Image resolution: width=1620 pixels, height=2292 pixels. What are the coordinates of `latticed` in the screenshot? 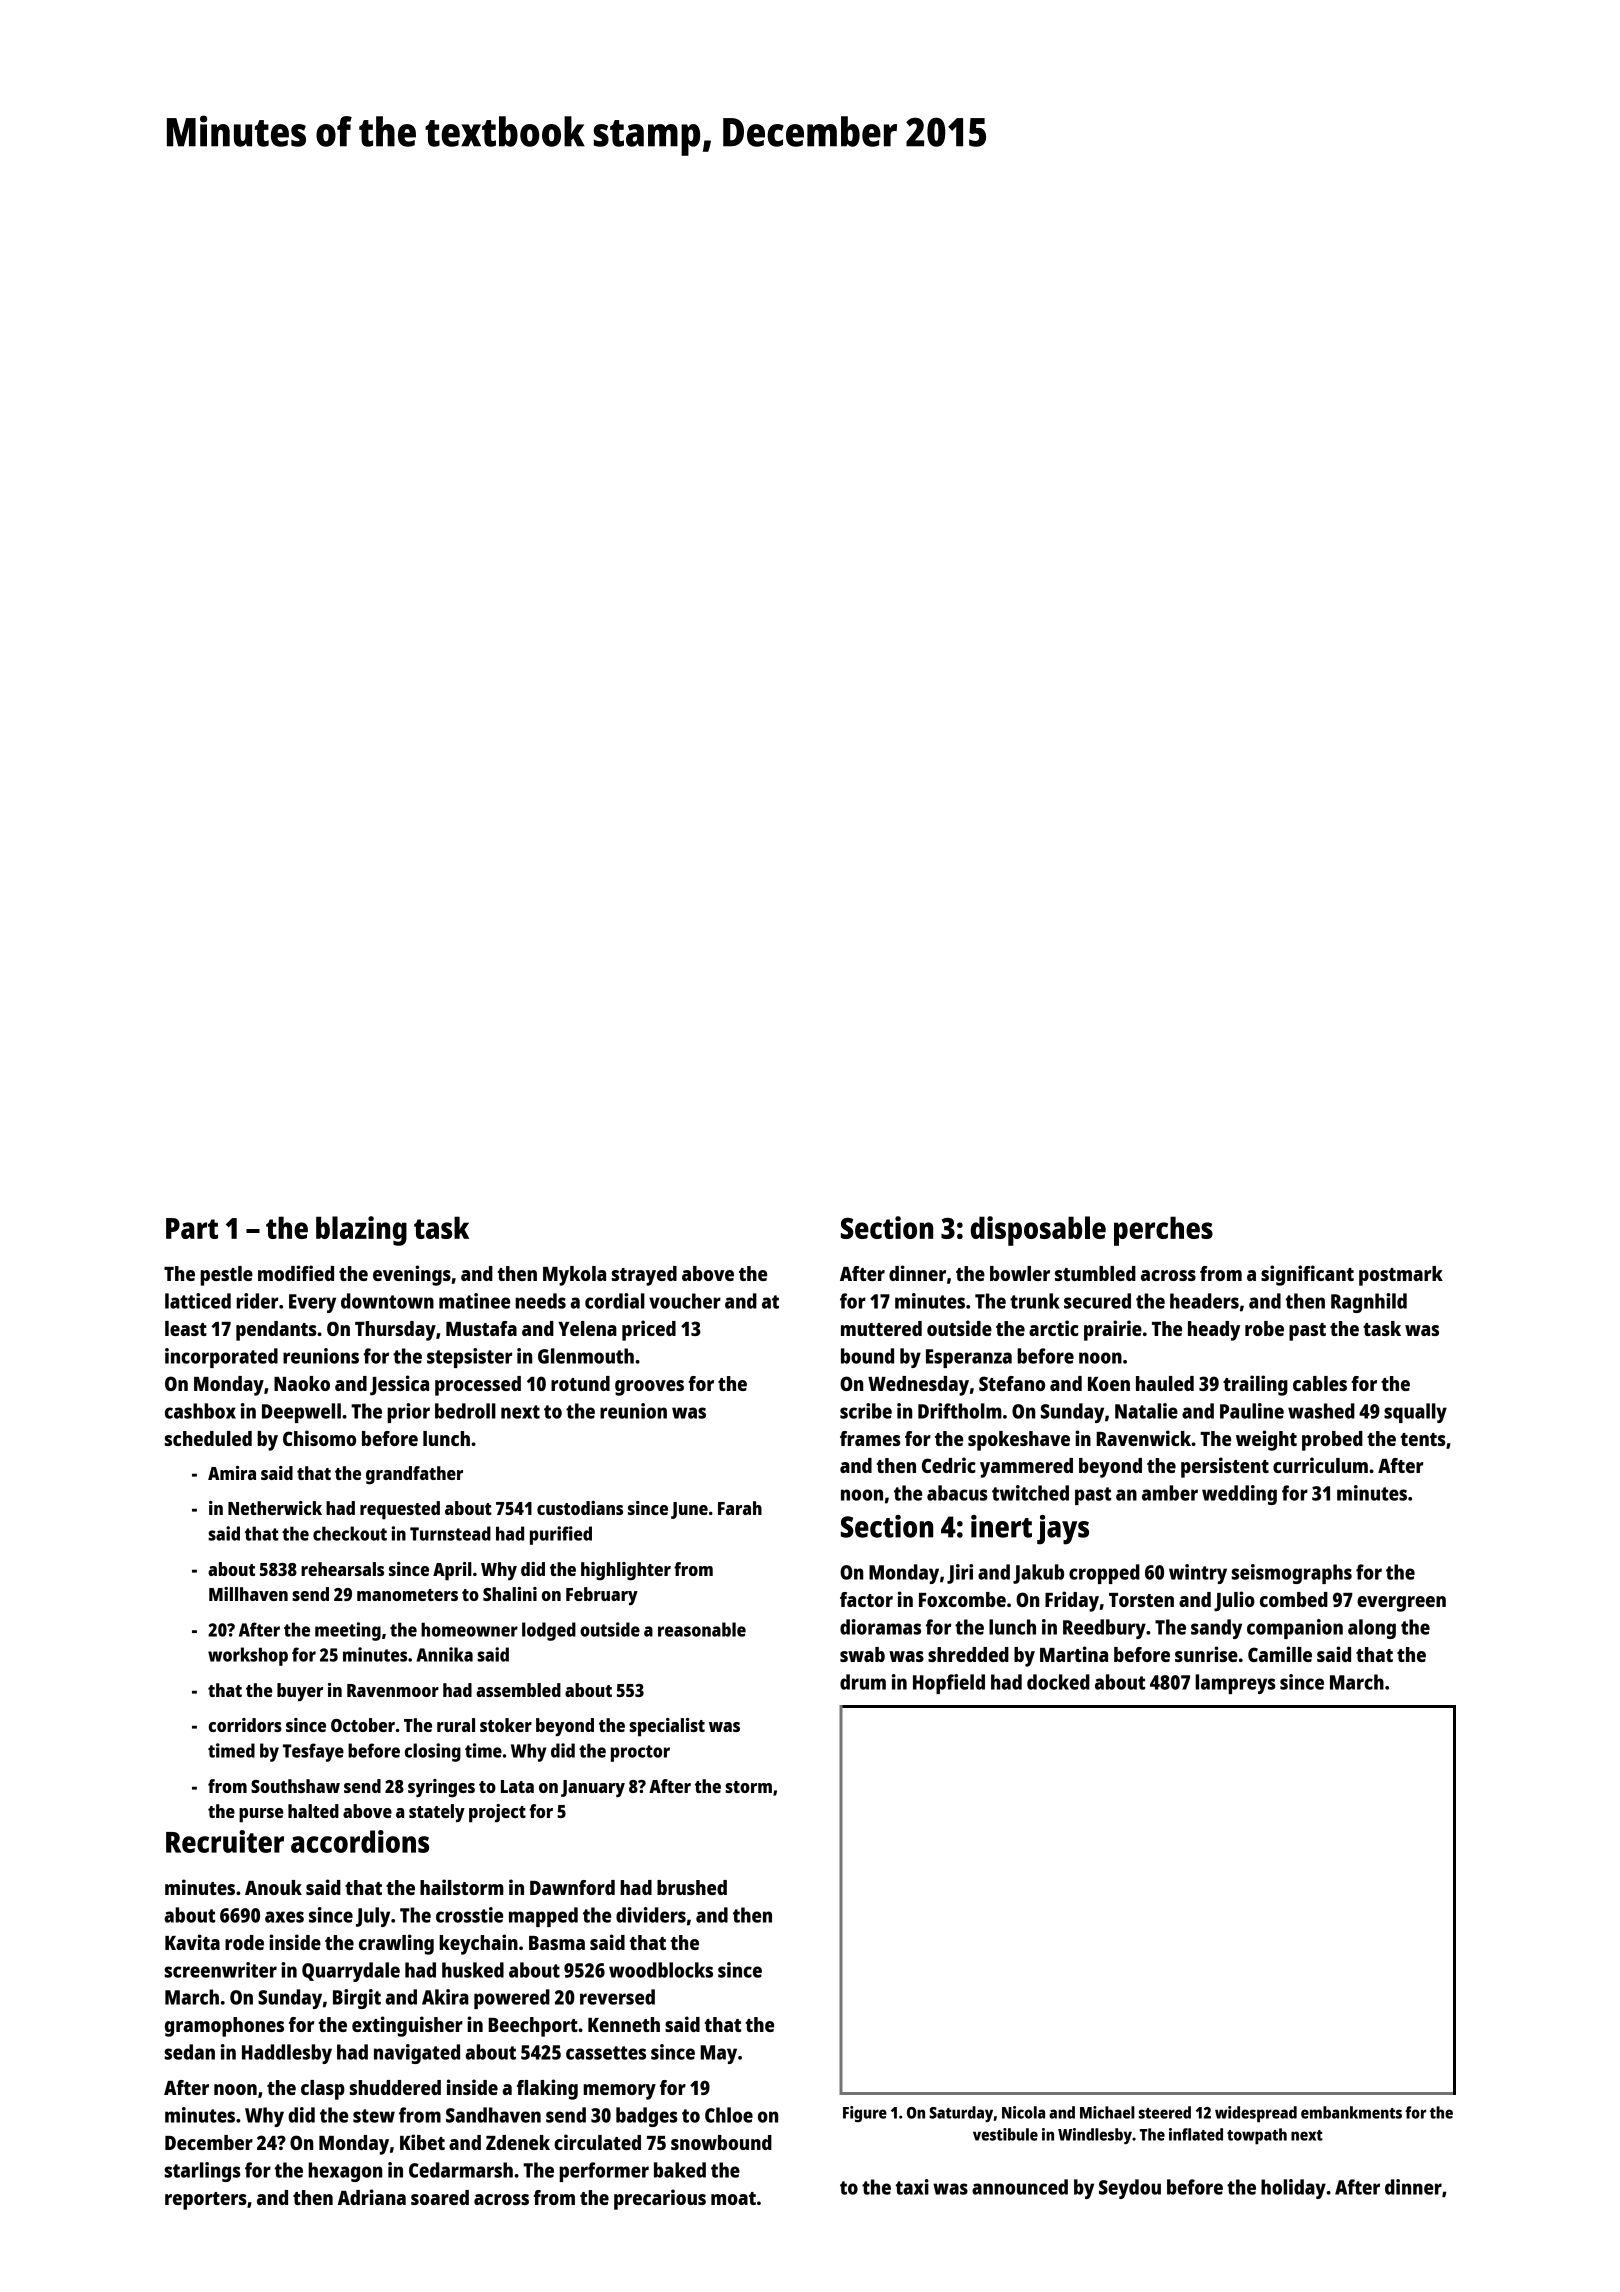 It's located at (198, 1301).
